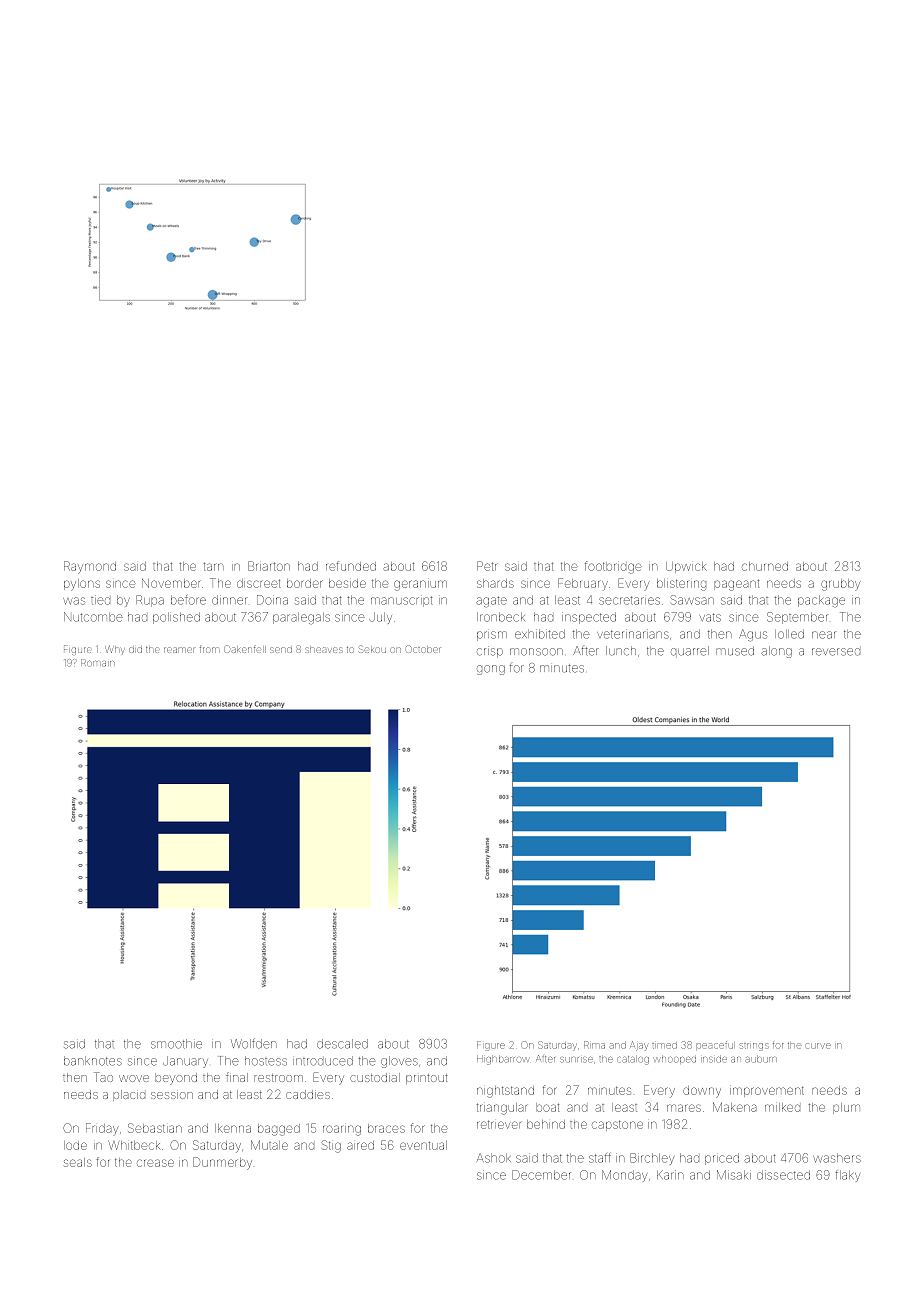 The width and height of the screenshot is (924, 1308). Describe the element at coordinates (254, 1043) in the screenshot. I see `Wolfden` at that location.
